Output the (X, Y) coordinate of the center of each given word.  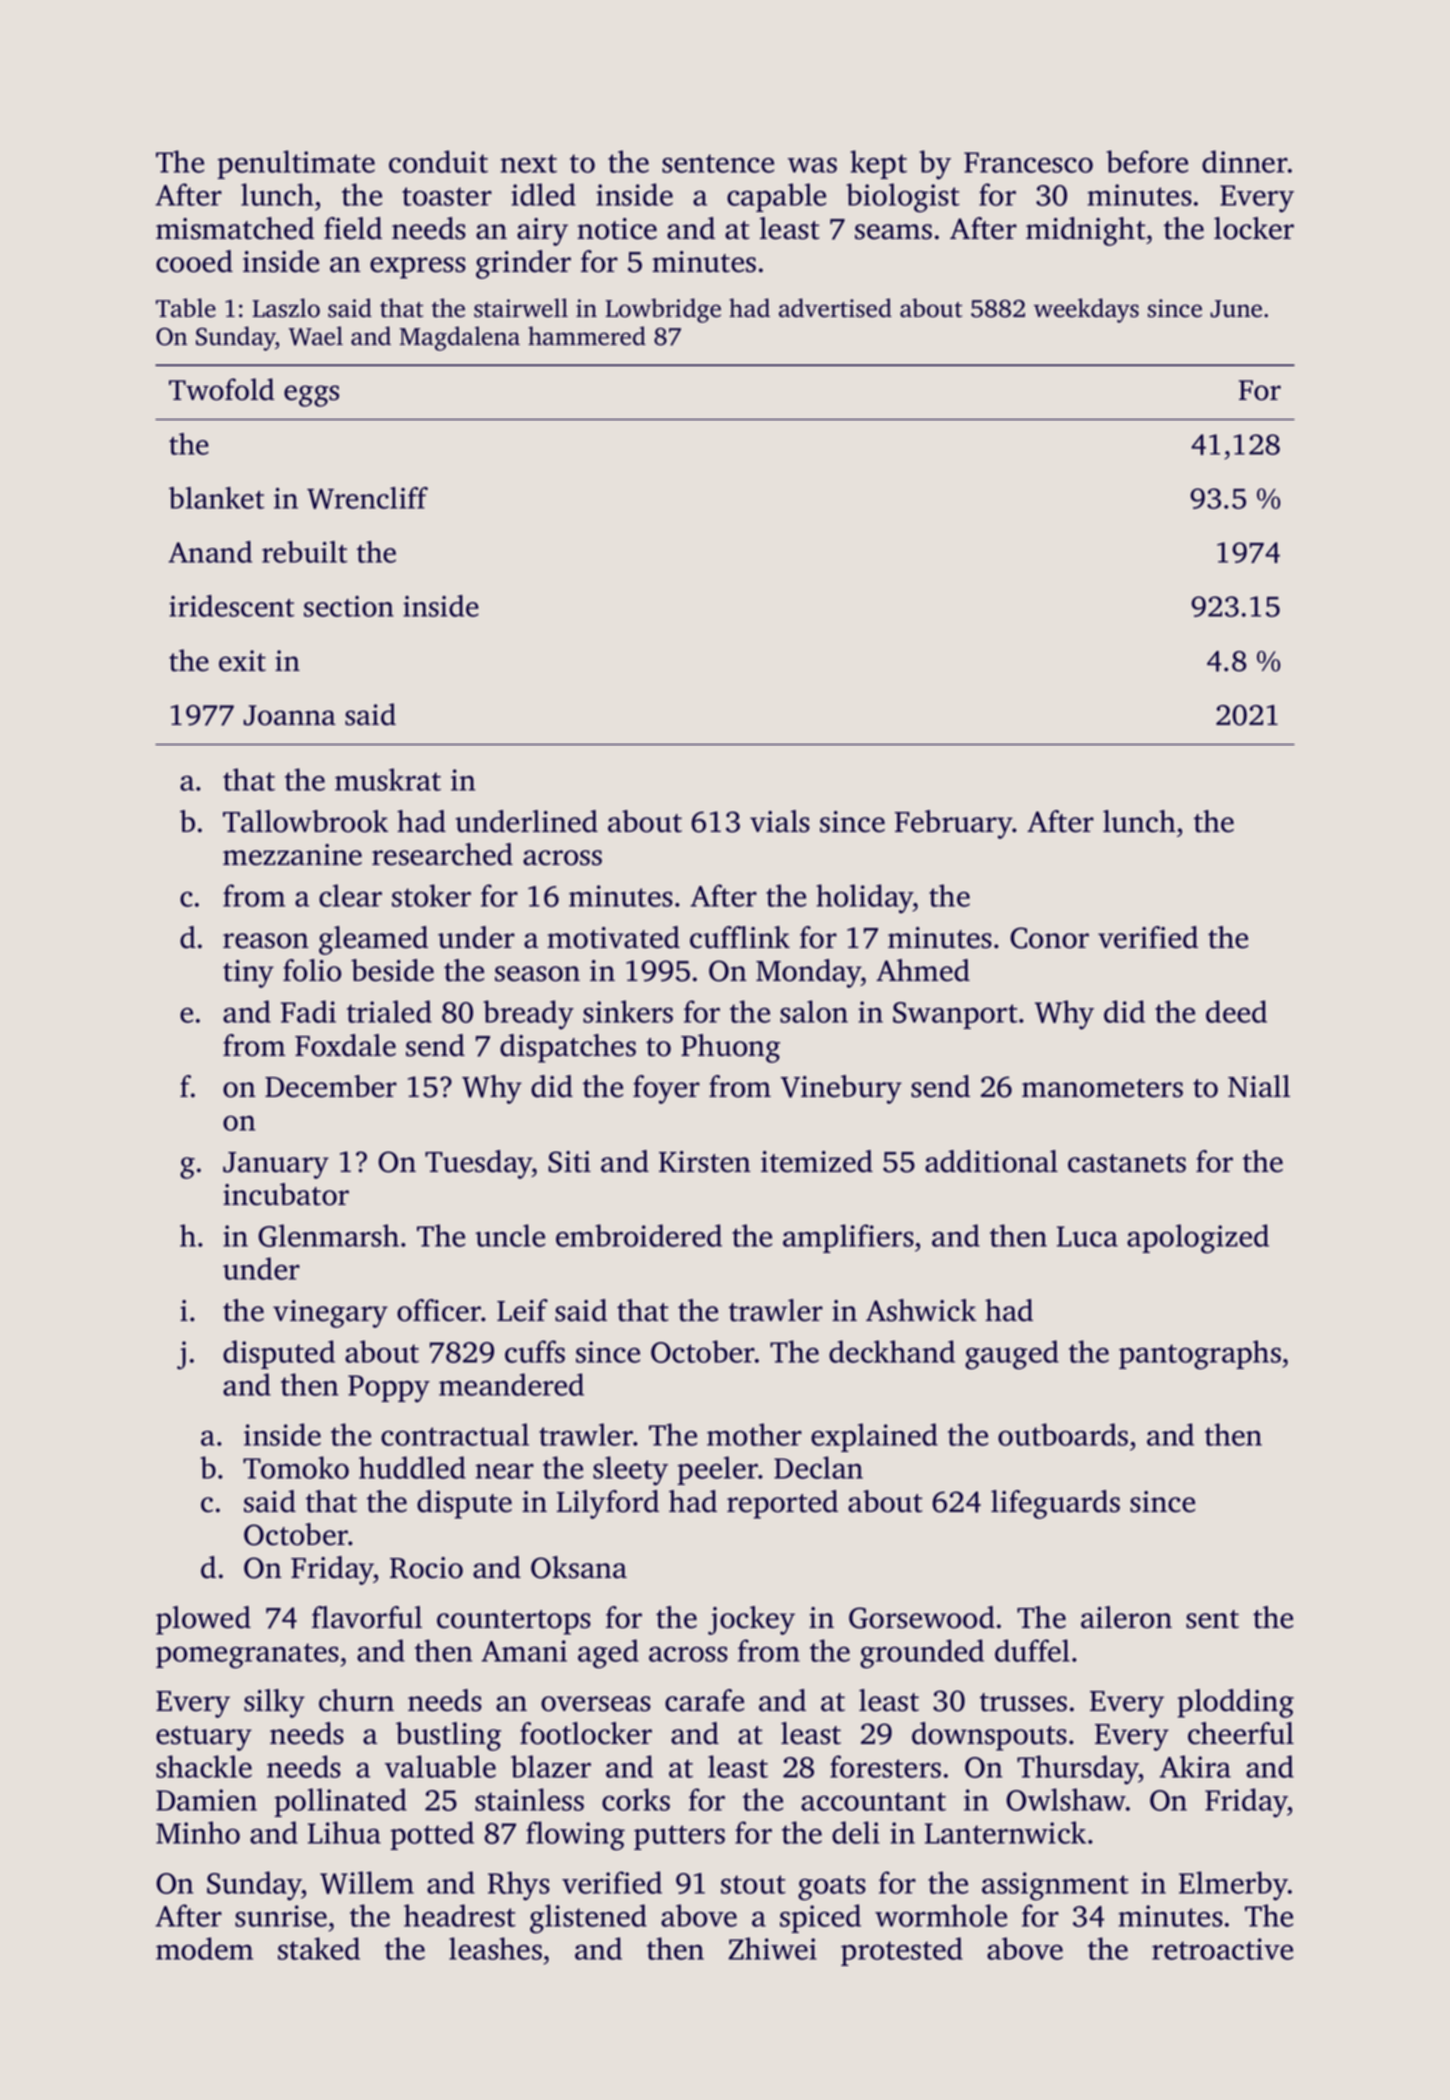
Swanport (955, 1015)
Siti (569, 1162)
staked (319, 1948)
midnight (1086, 231)
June (1236, 309)
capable (776, 197)
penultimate (296, 164)
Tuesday (478, 1164)
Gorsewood (922, 1617)
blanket (217, 498)
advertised (835, 308)
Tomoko (296, 1467)
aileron (1126, 1617)
